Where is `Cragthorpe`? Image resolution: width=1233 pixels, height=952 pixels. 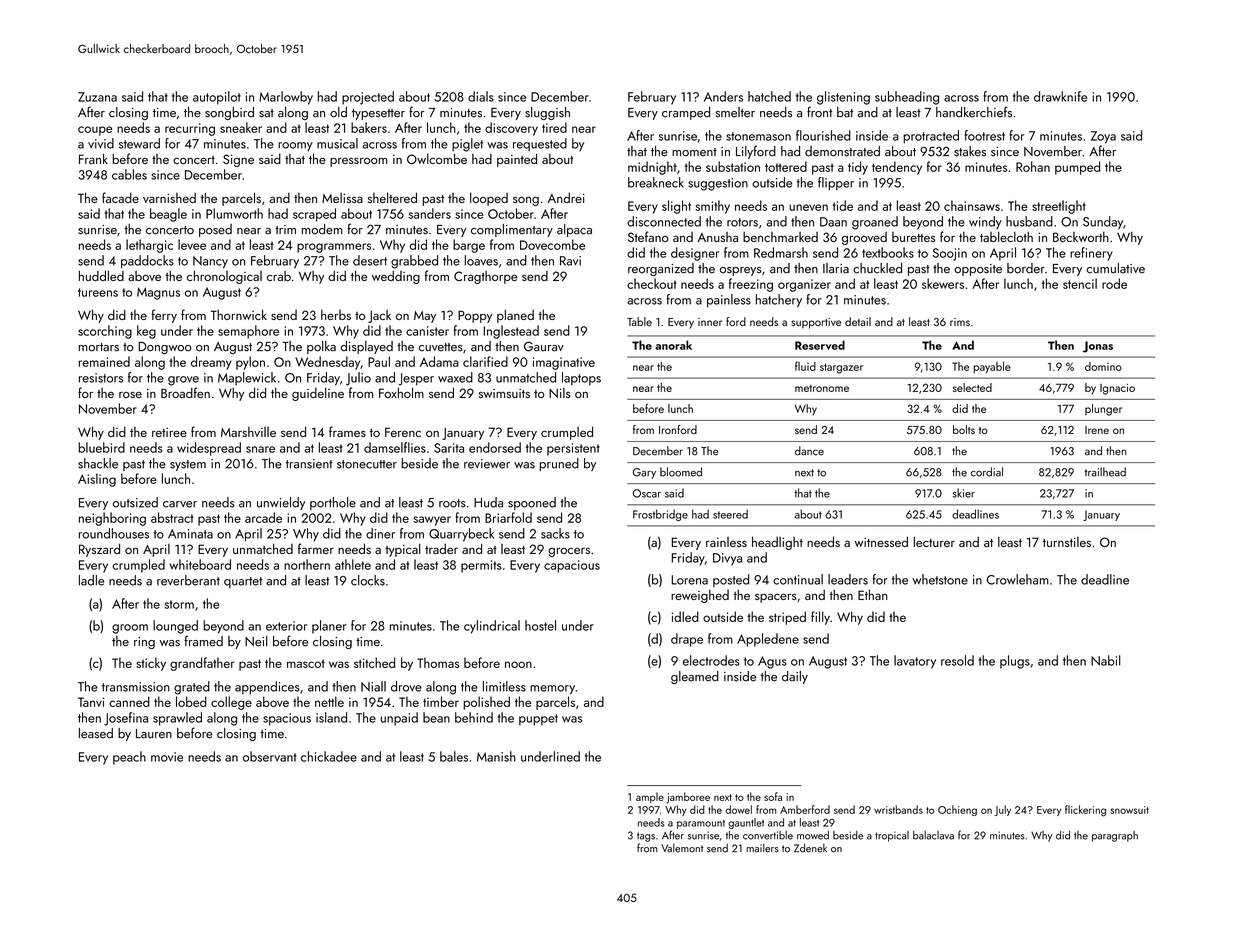
Cragthorpe is located at coordinates (485, 277).
